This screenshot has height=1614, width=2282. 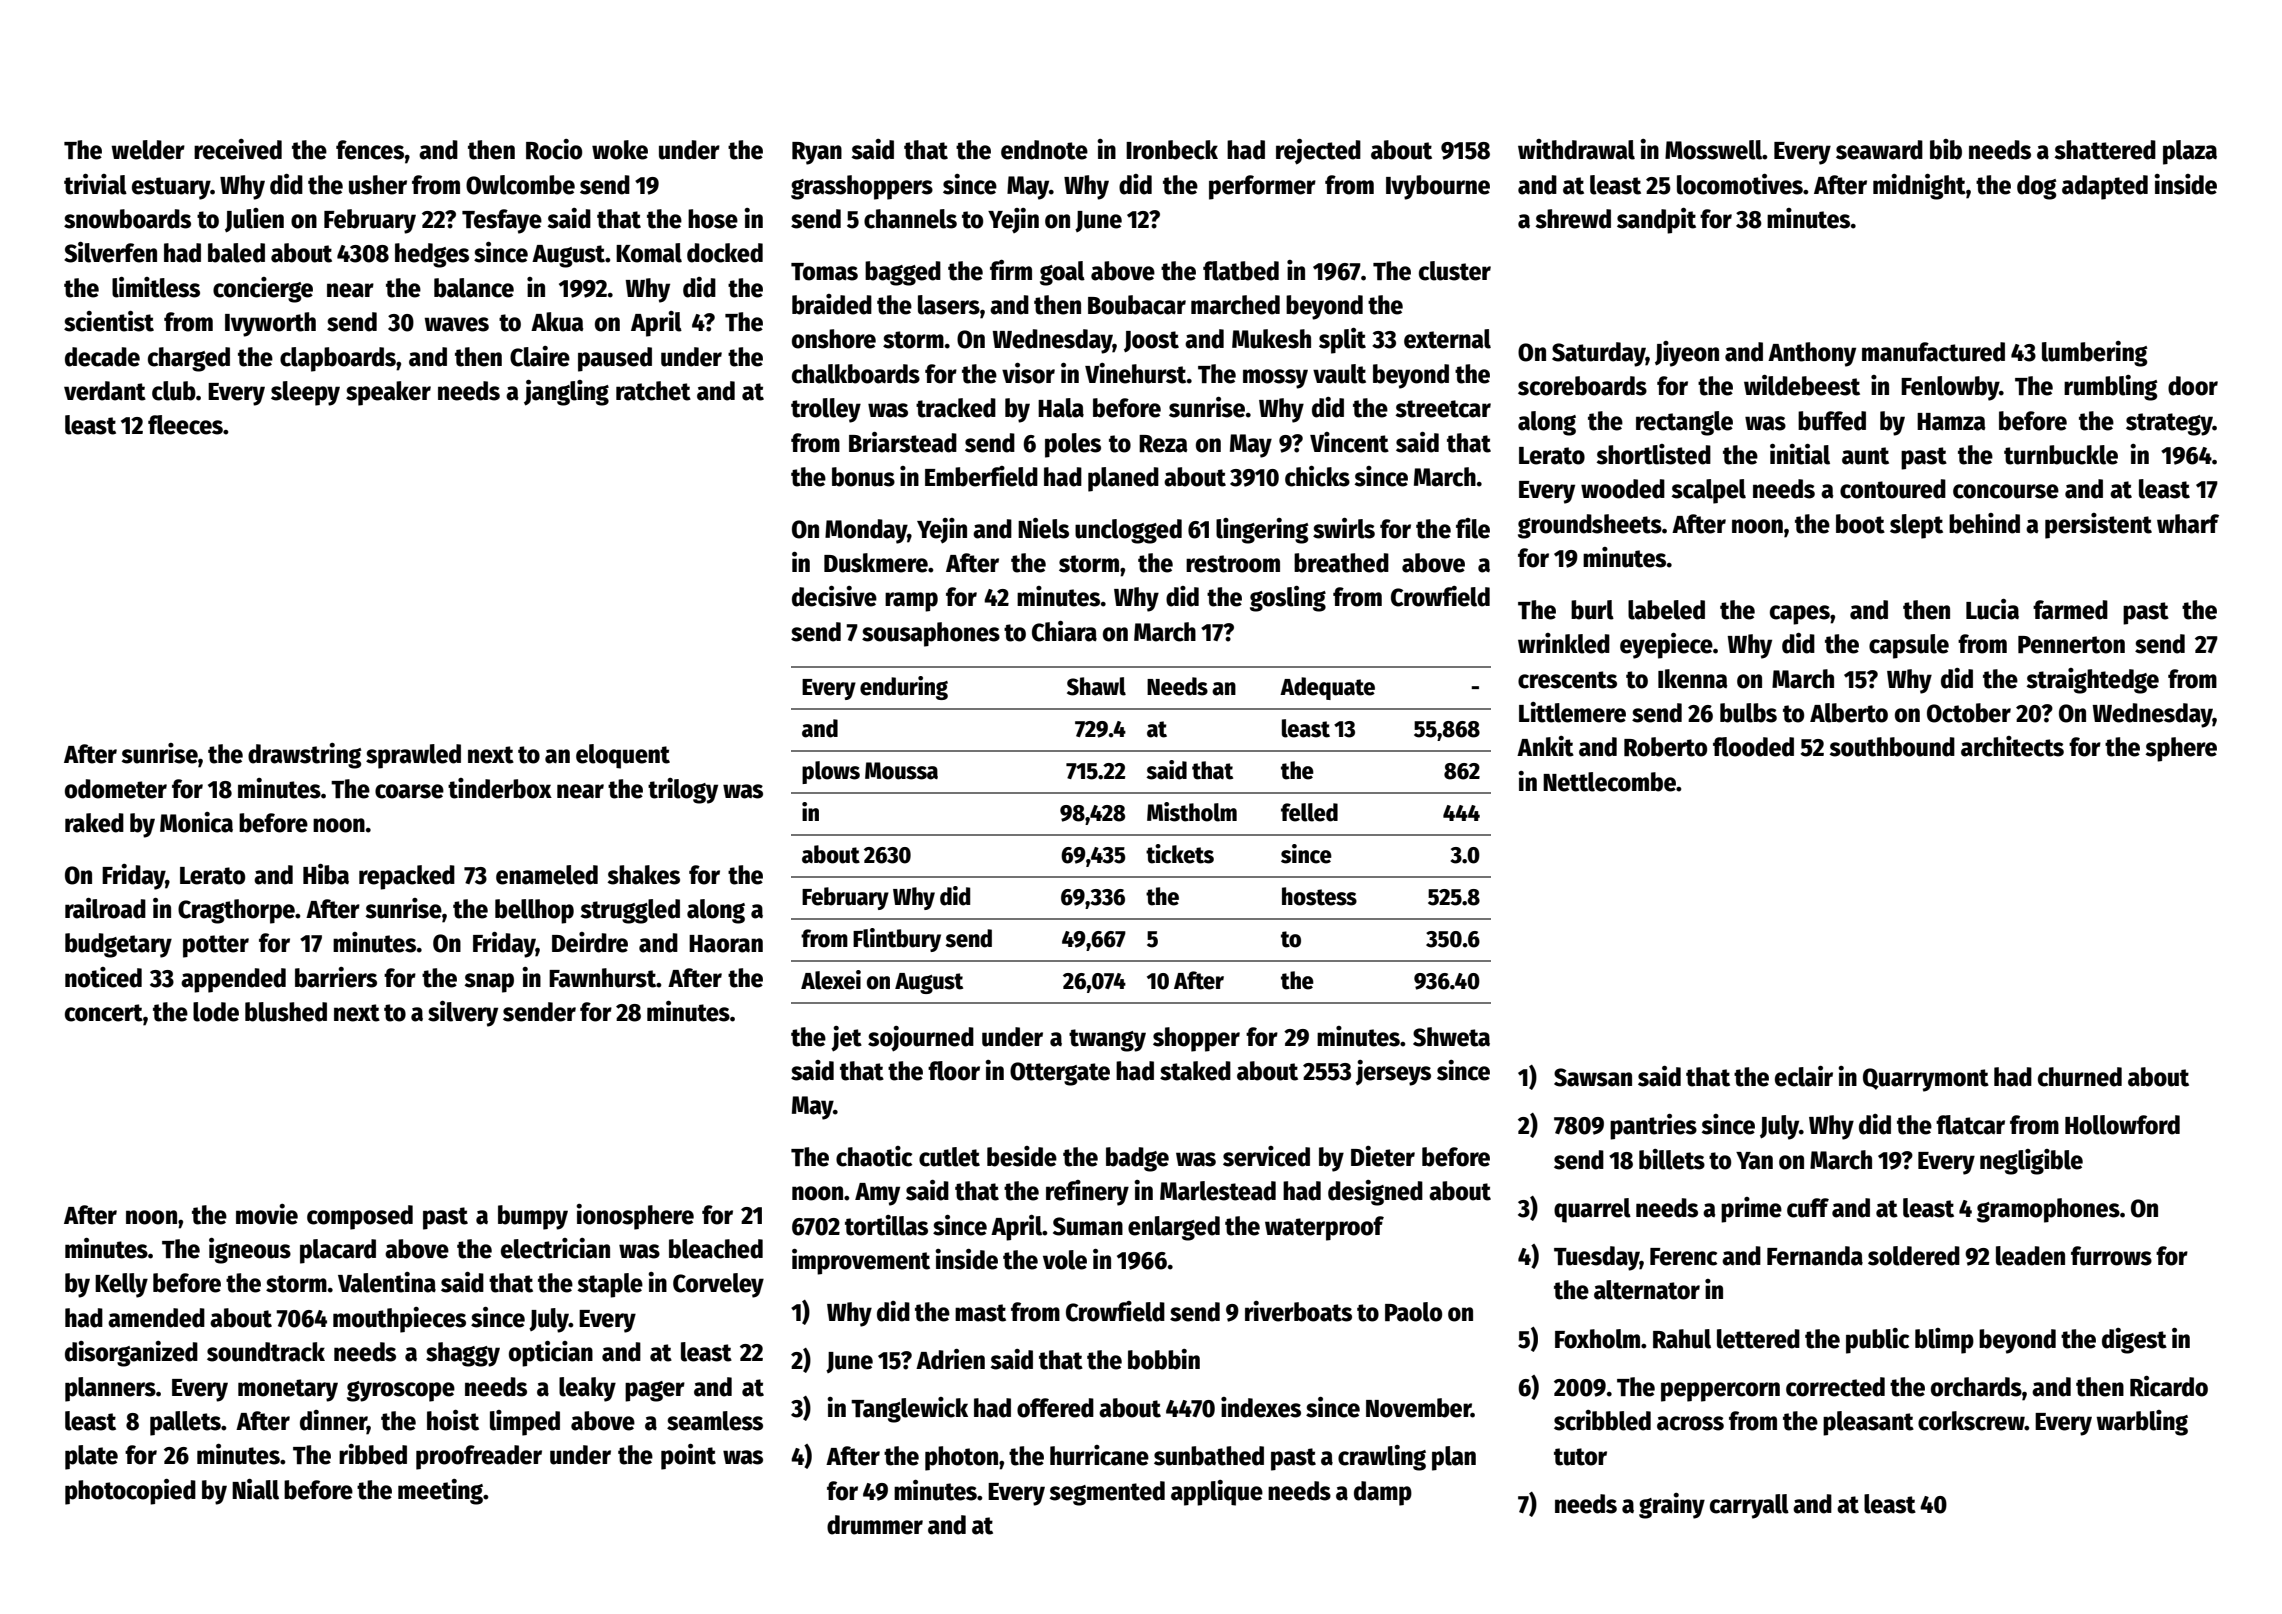 I want to click on concierge, so click(x=263, y=290).
